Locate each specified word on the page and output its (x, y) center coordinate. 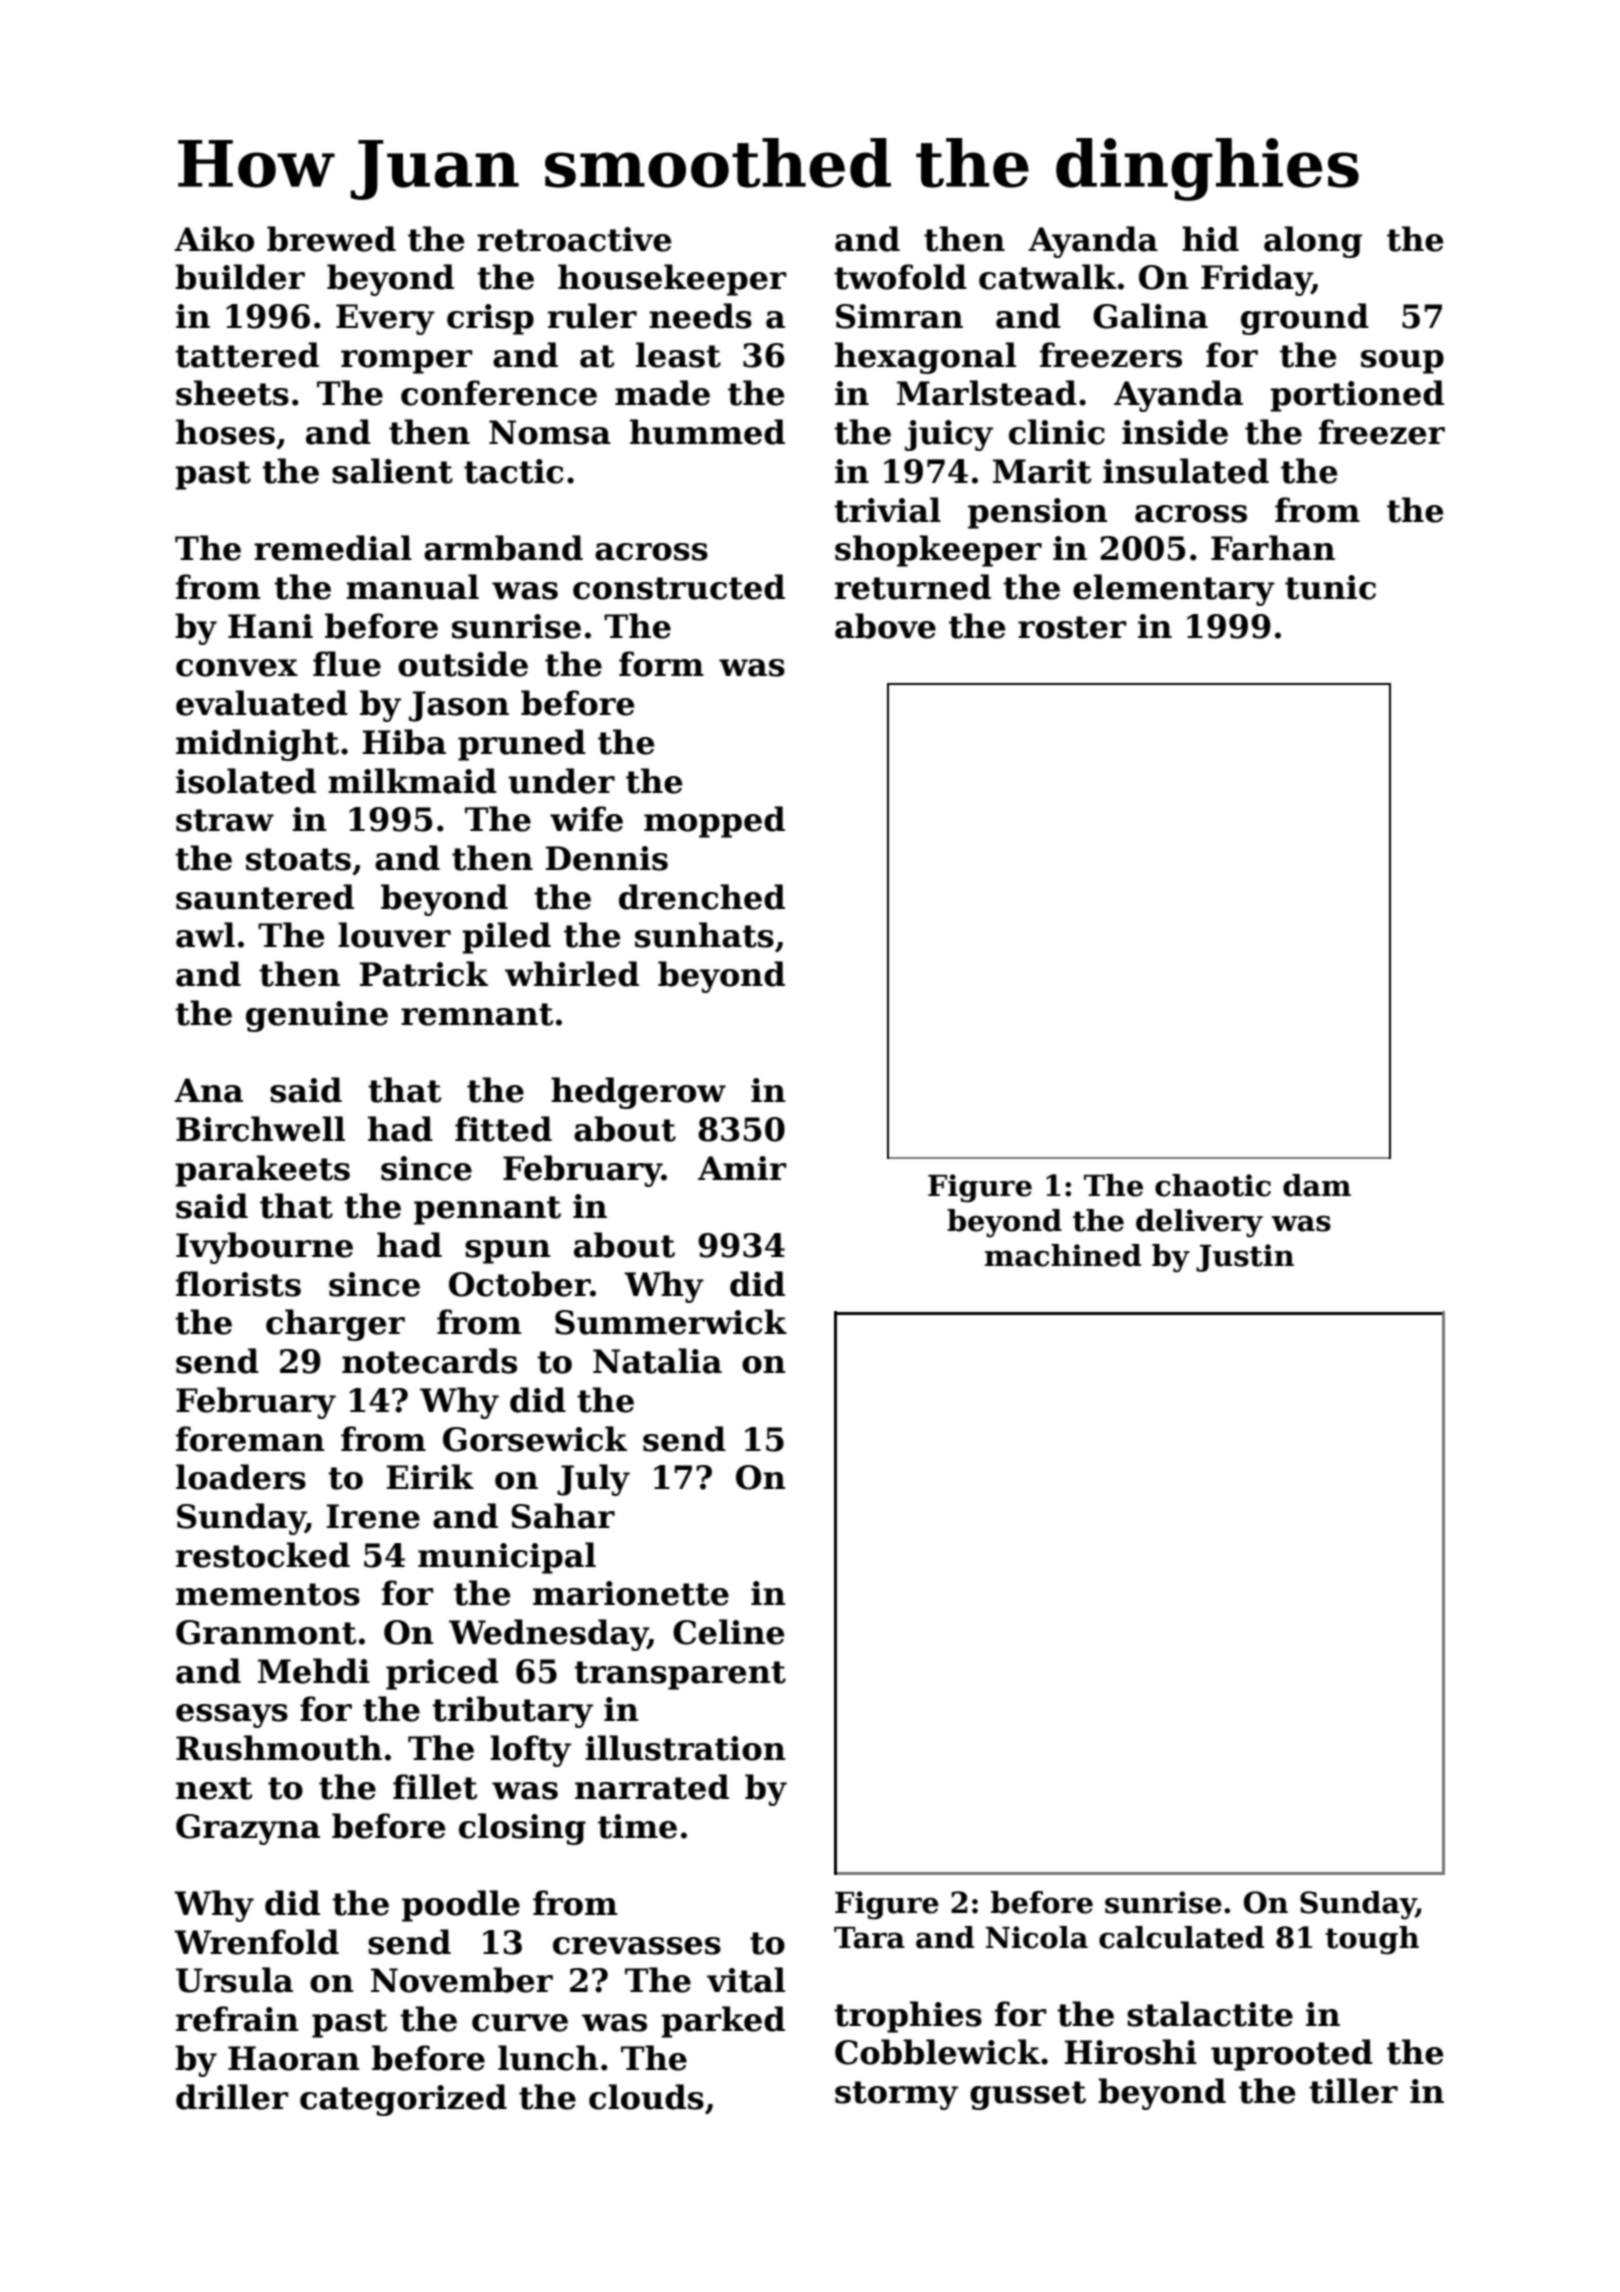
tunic (1330, 587)
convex (237, 668)
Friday (1256, 280)
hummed (707, 432)
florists (238, 1284)
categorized (403, 2100)
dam (1317, 1185)
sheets (232, 393)
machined (1063, 1255)
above (885, 626)
